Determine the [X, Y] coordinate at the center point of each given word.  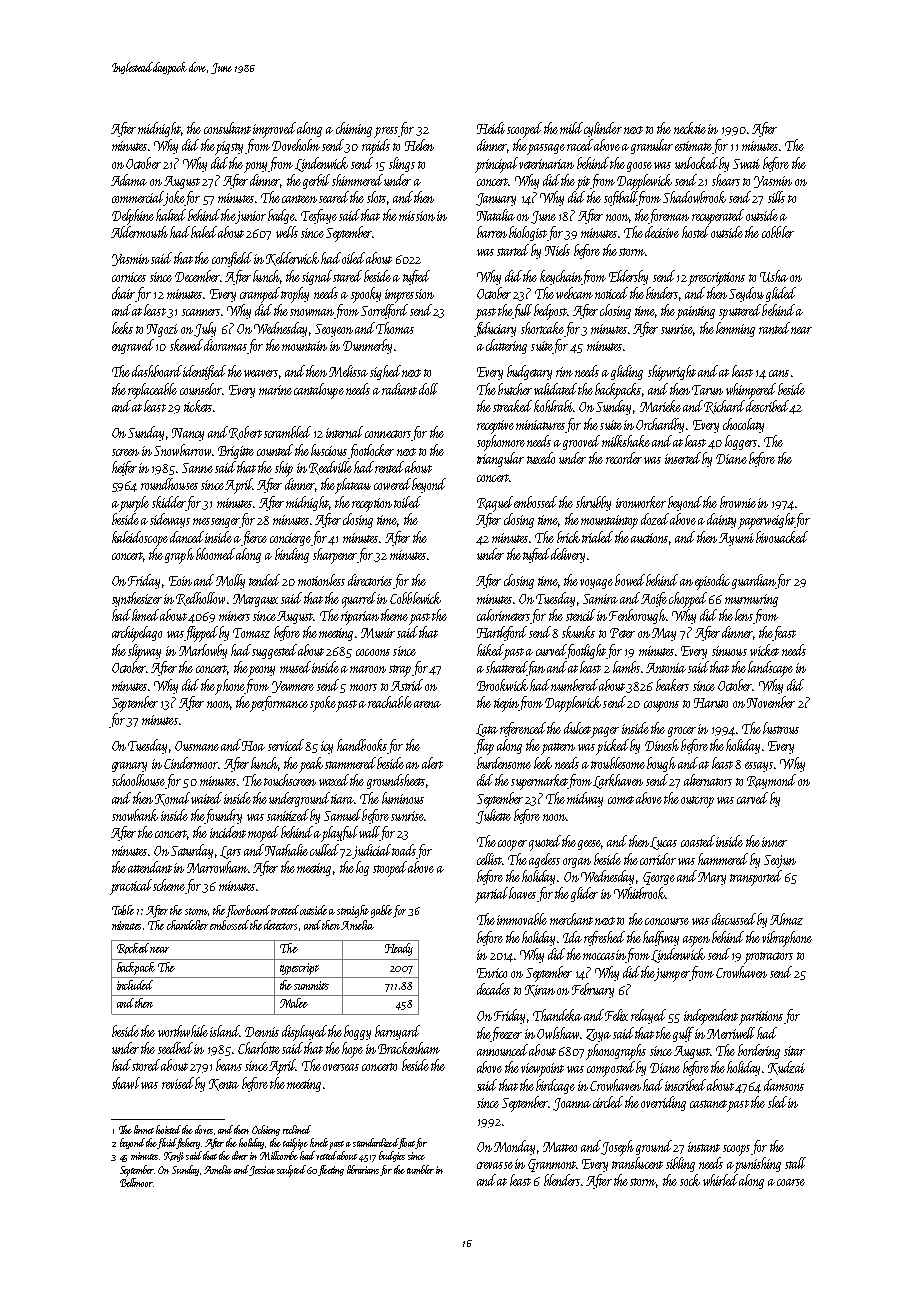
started [513, 250]
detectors [280, 925]
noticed [611, 293]
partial [491, 895]
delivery [568, 555]
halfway [661, 938]
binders [662, 293]
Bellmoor [136, 1182]
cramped [260, 295]
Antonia [666, 668]
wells [287, 232]
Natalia [496, 215]
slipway [144, 652]
